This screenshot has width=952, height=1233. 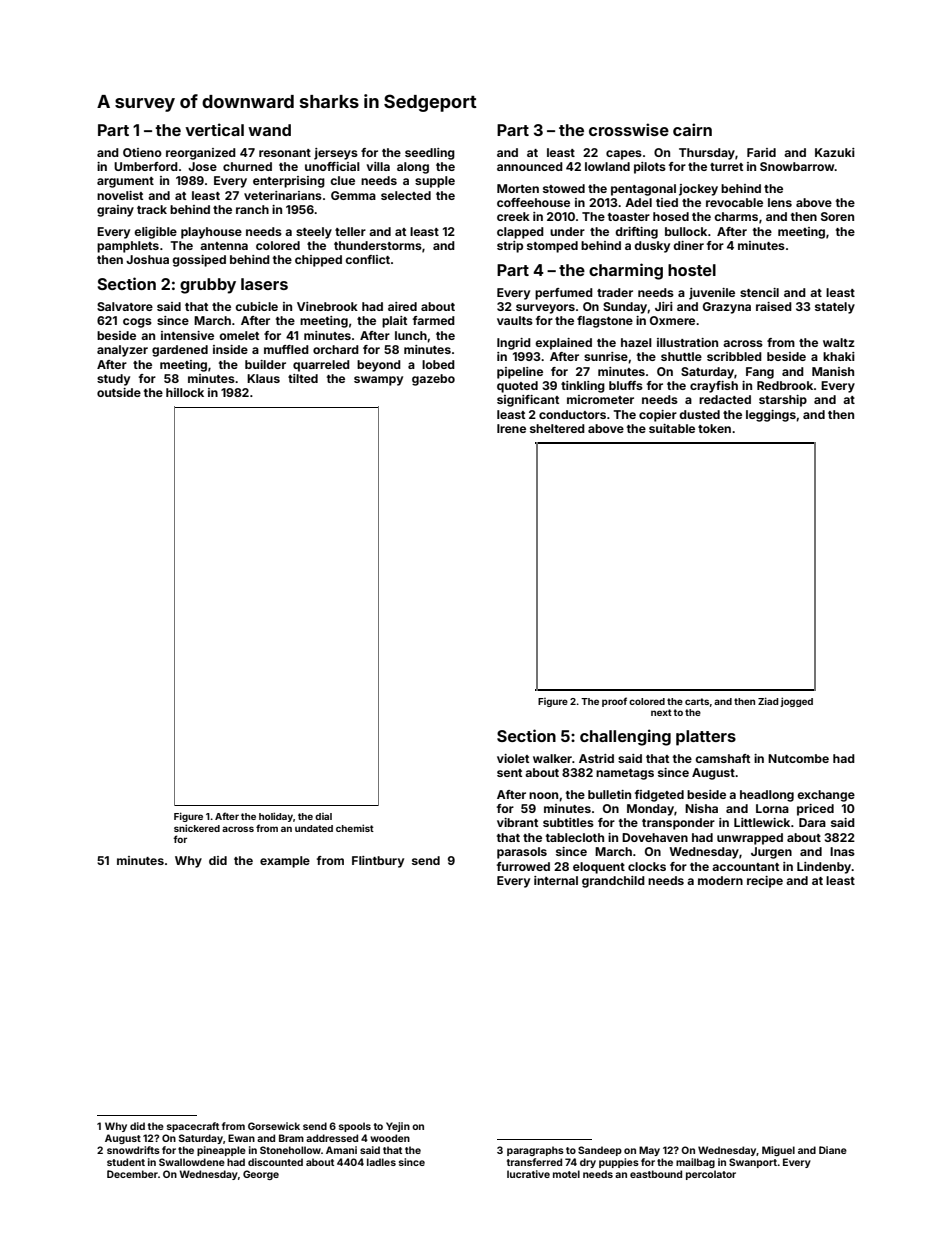 I want to click on Gorsewick, so click(x=274, y=1126).
